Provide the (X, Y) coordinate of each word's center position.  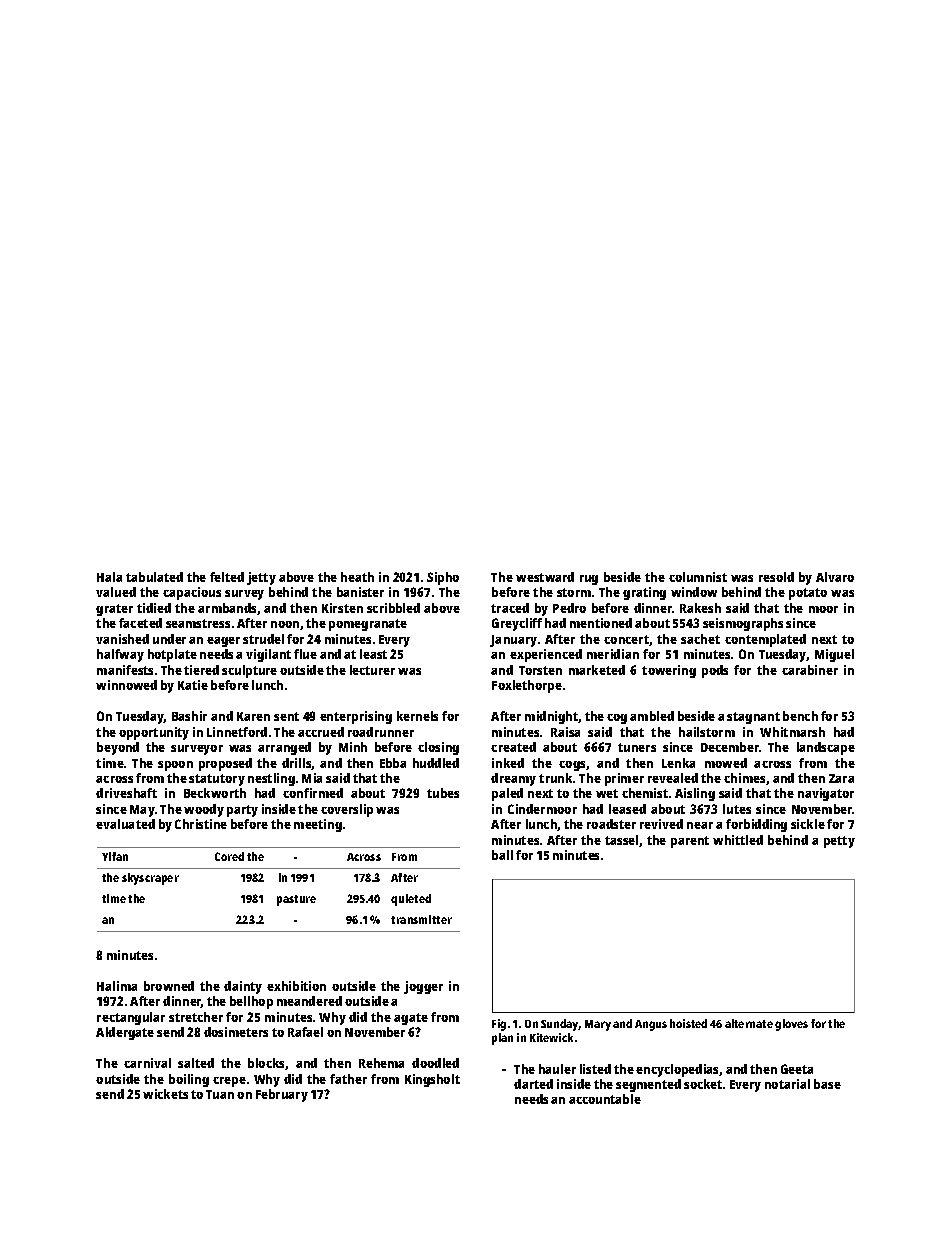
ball (502, 855)
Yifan (115, 856)
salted (196, 1063)
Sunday (560, 1025)
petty (839, 842)
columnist (698, 577)
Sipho (443, 578)
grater (114, 610)
